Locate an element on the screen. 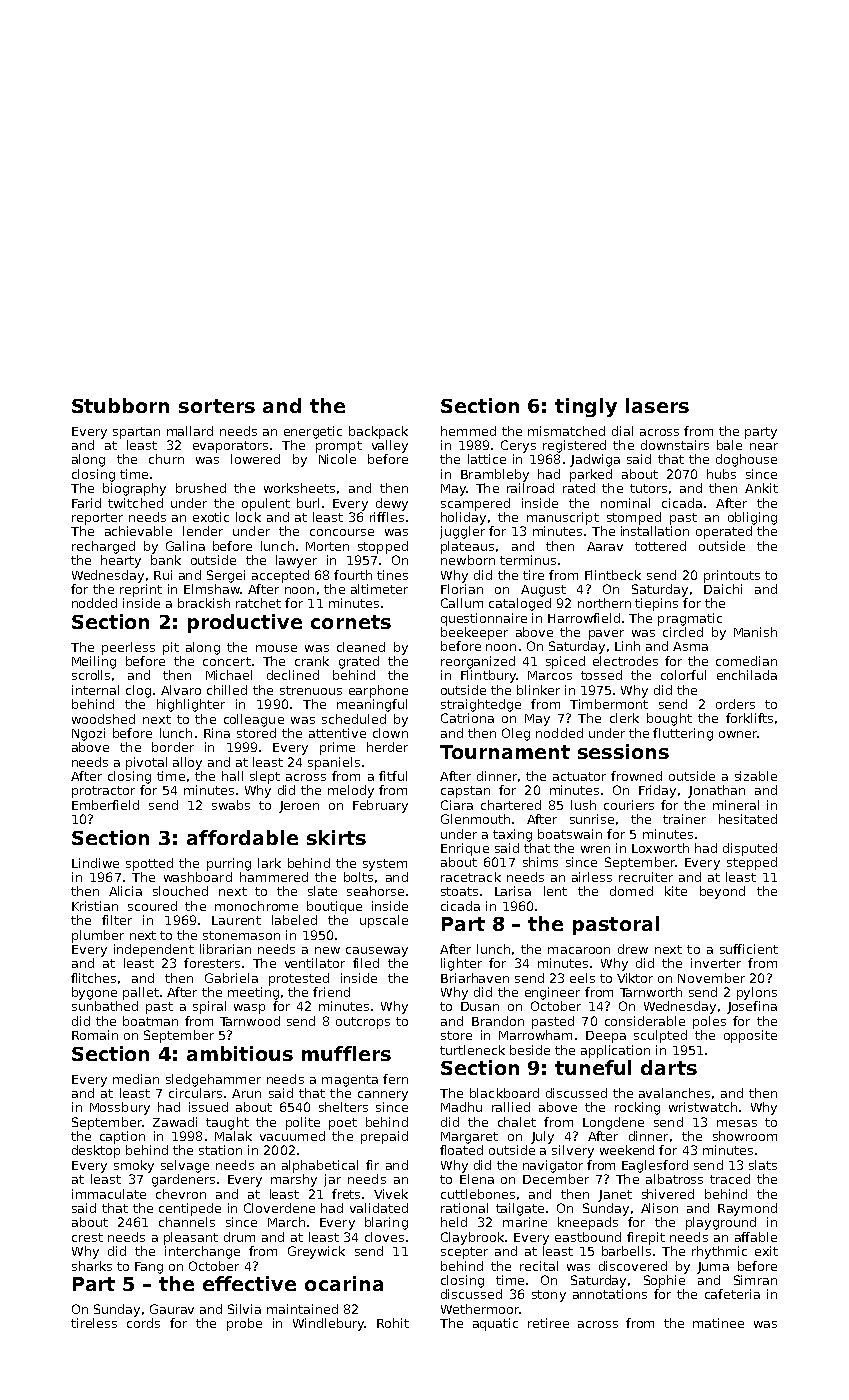 The height and width of the screenshot is (1400, 849). parked is located at coordinates (591, 475).
